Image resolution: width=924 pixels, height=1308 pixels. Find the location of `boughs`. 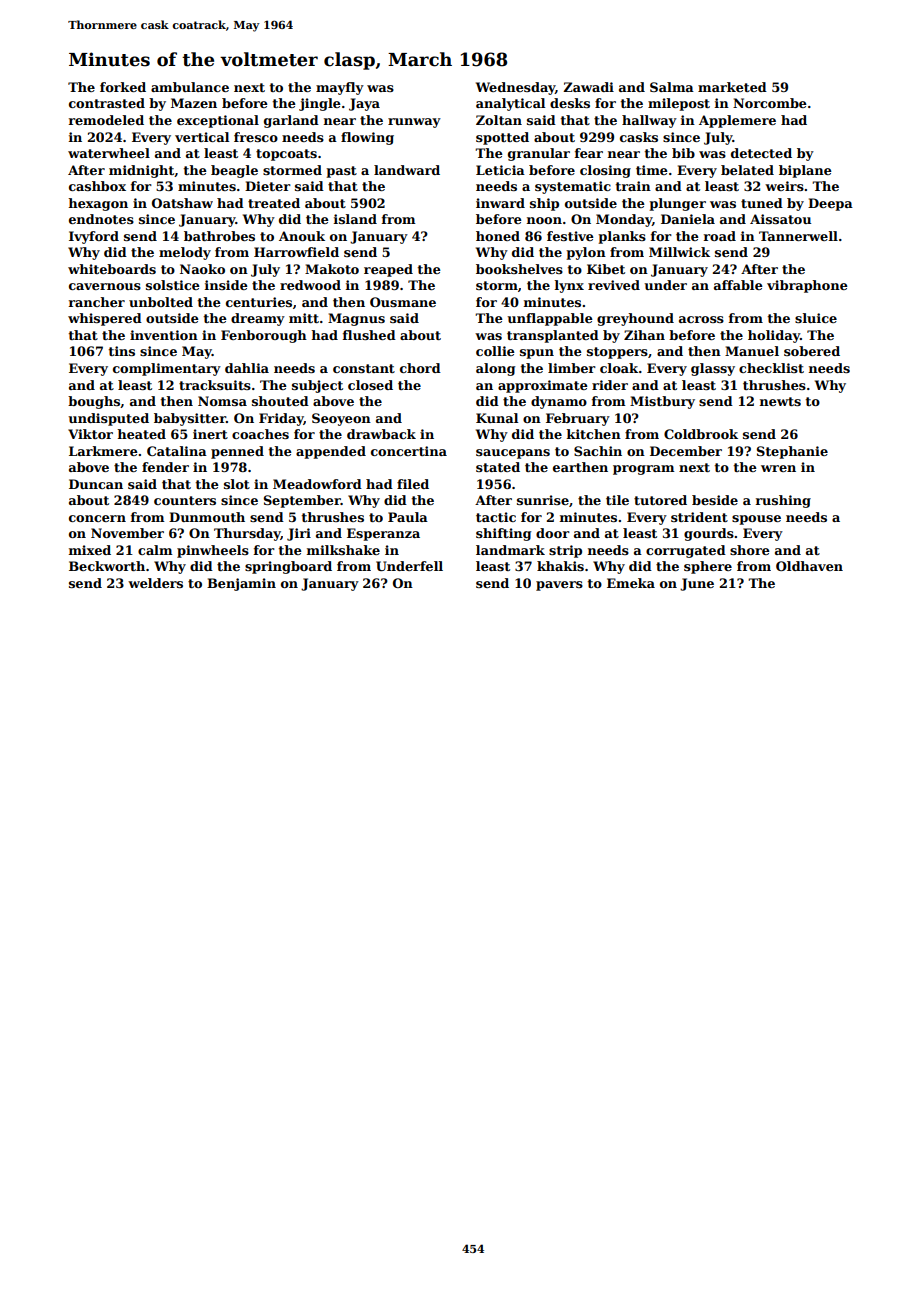

boughs is located at coordinates (94, 402).
